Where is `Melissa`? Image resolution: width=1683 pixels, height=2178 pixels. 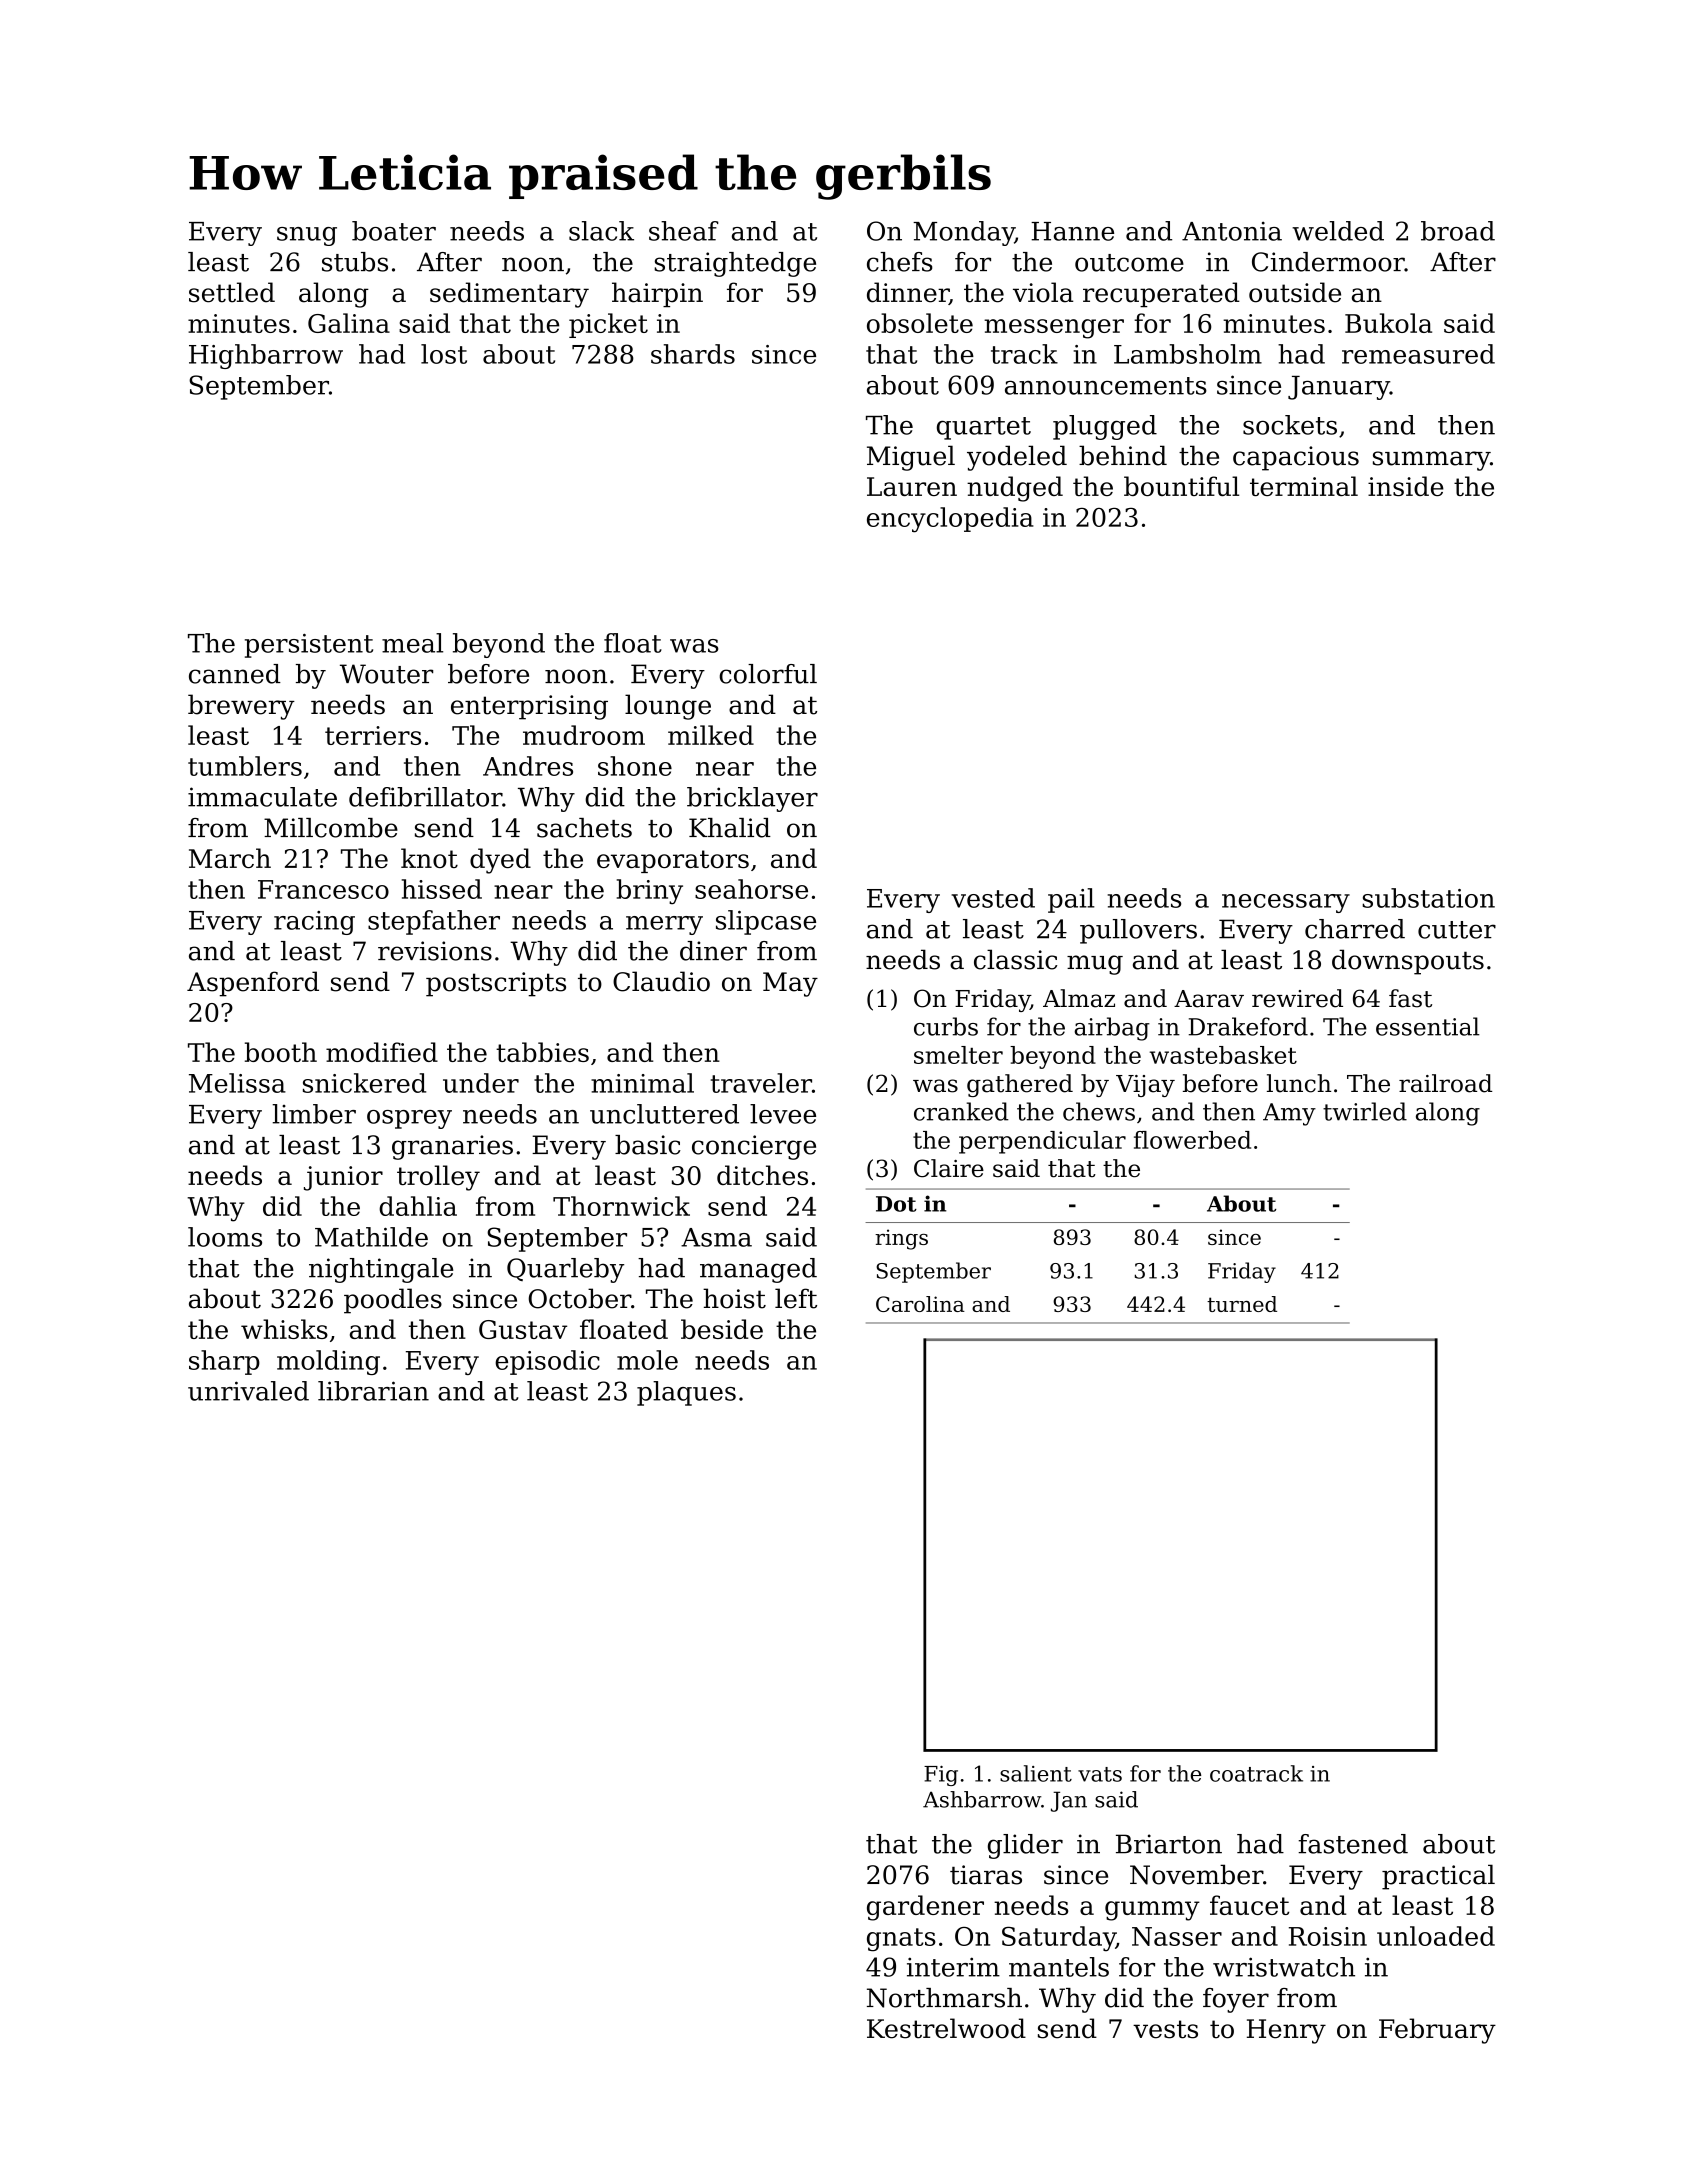
Melissa is located at coordinates (237, 1083).
